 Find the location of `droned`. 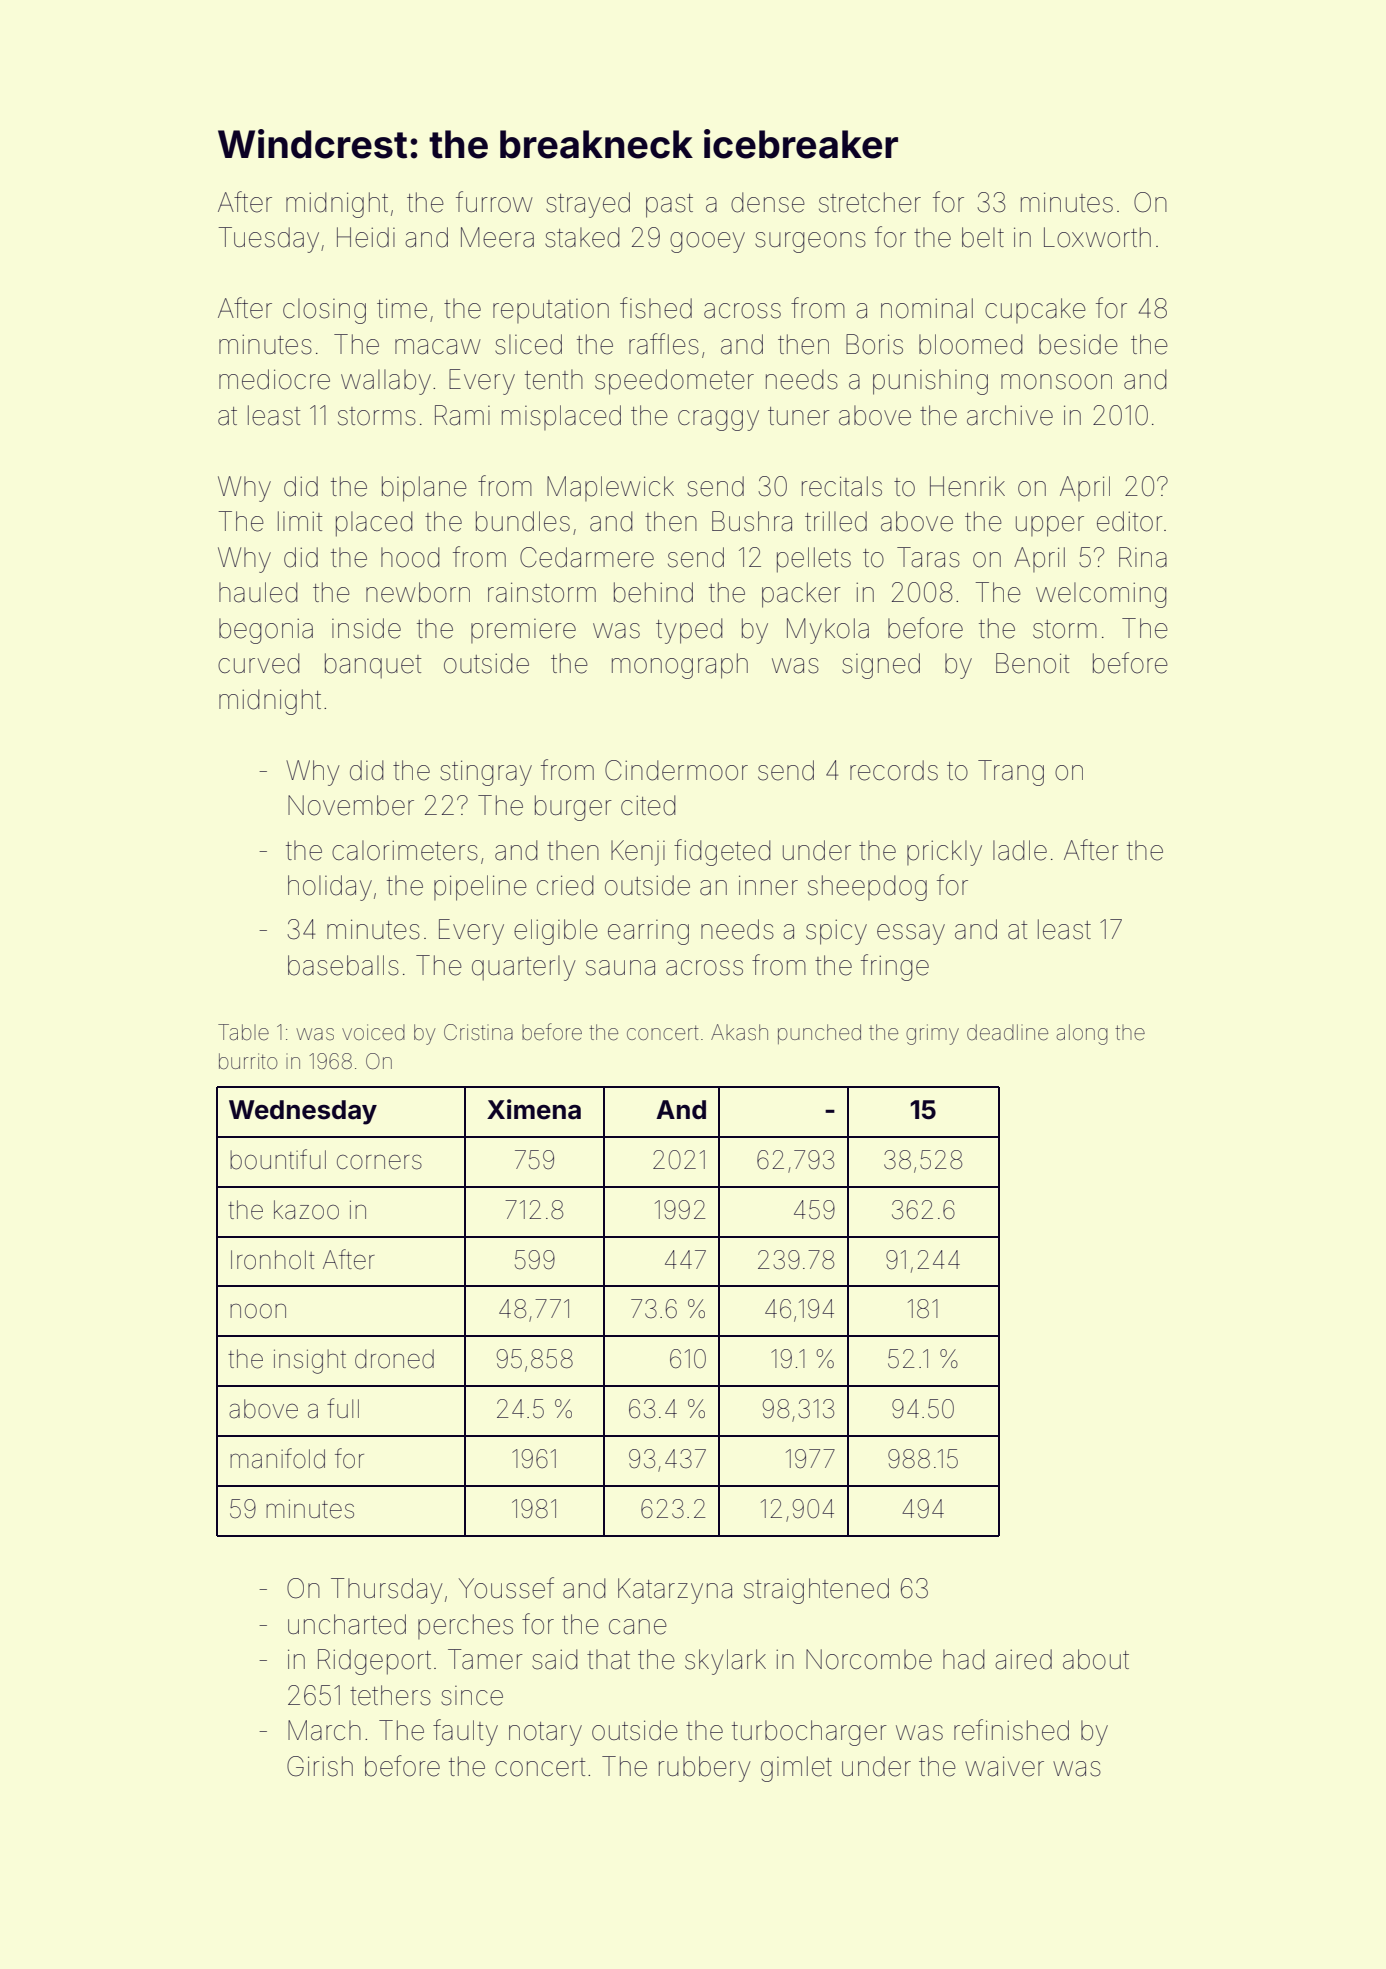

droned is located at coordinates (394, 1359).
